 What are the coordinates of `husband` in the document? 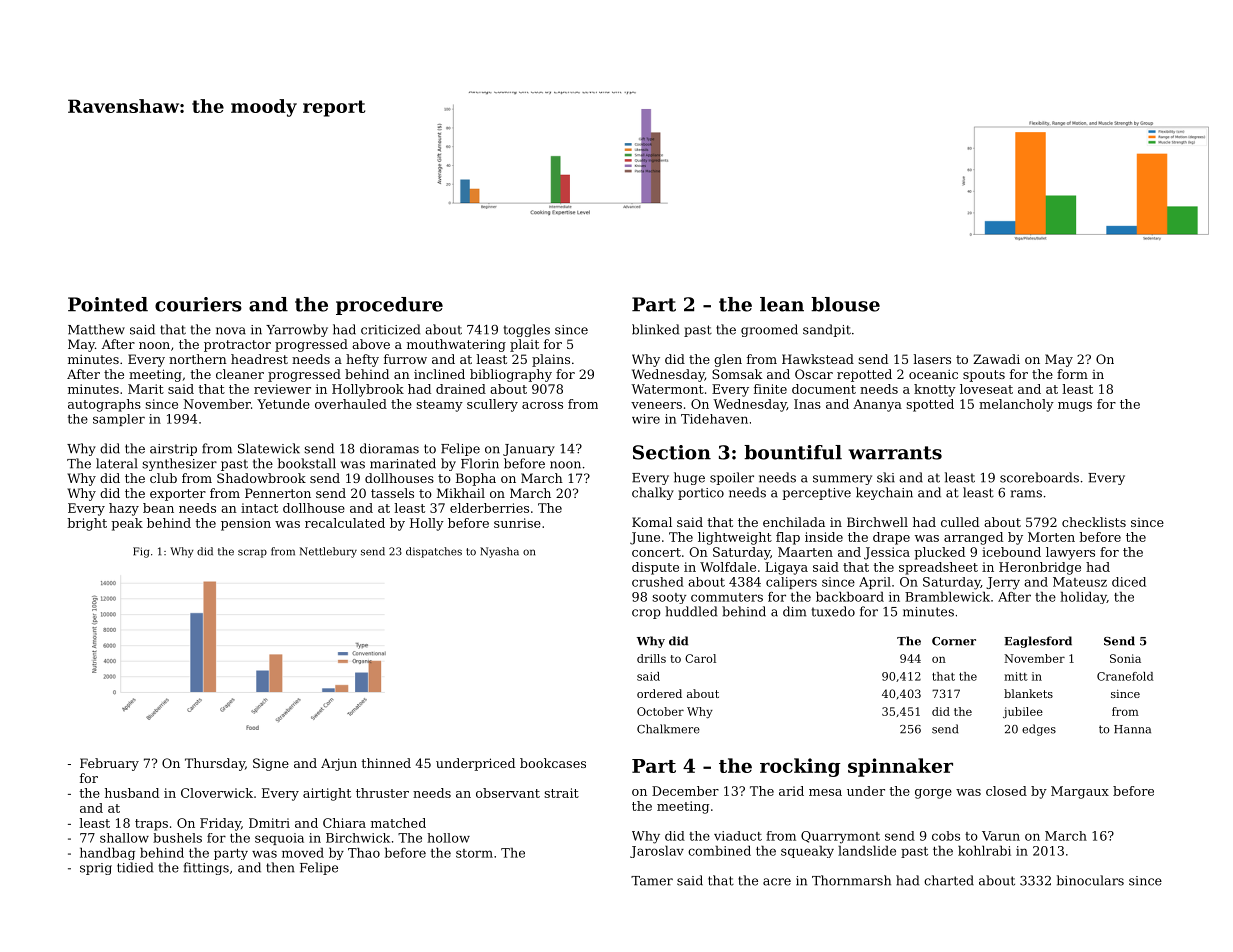 It's located at (132, 793).
